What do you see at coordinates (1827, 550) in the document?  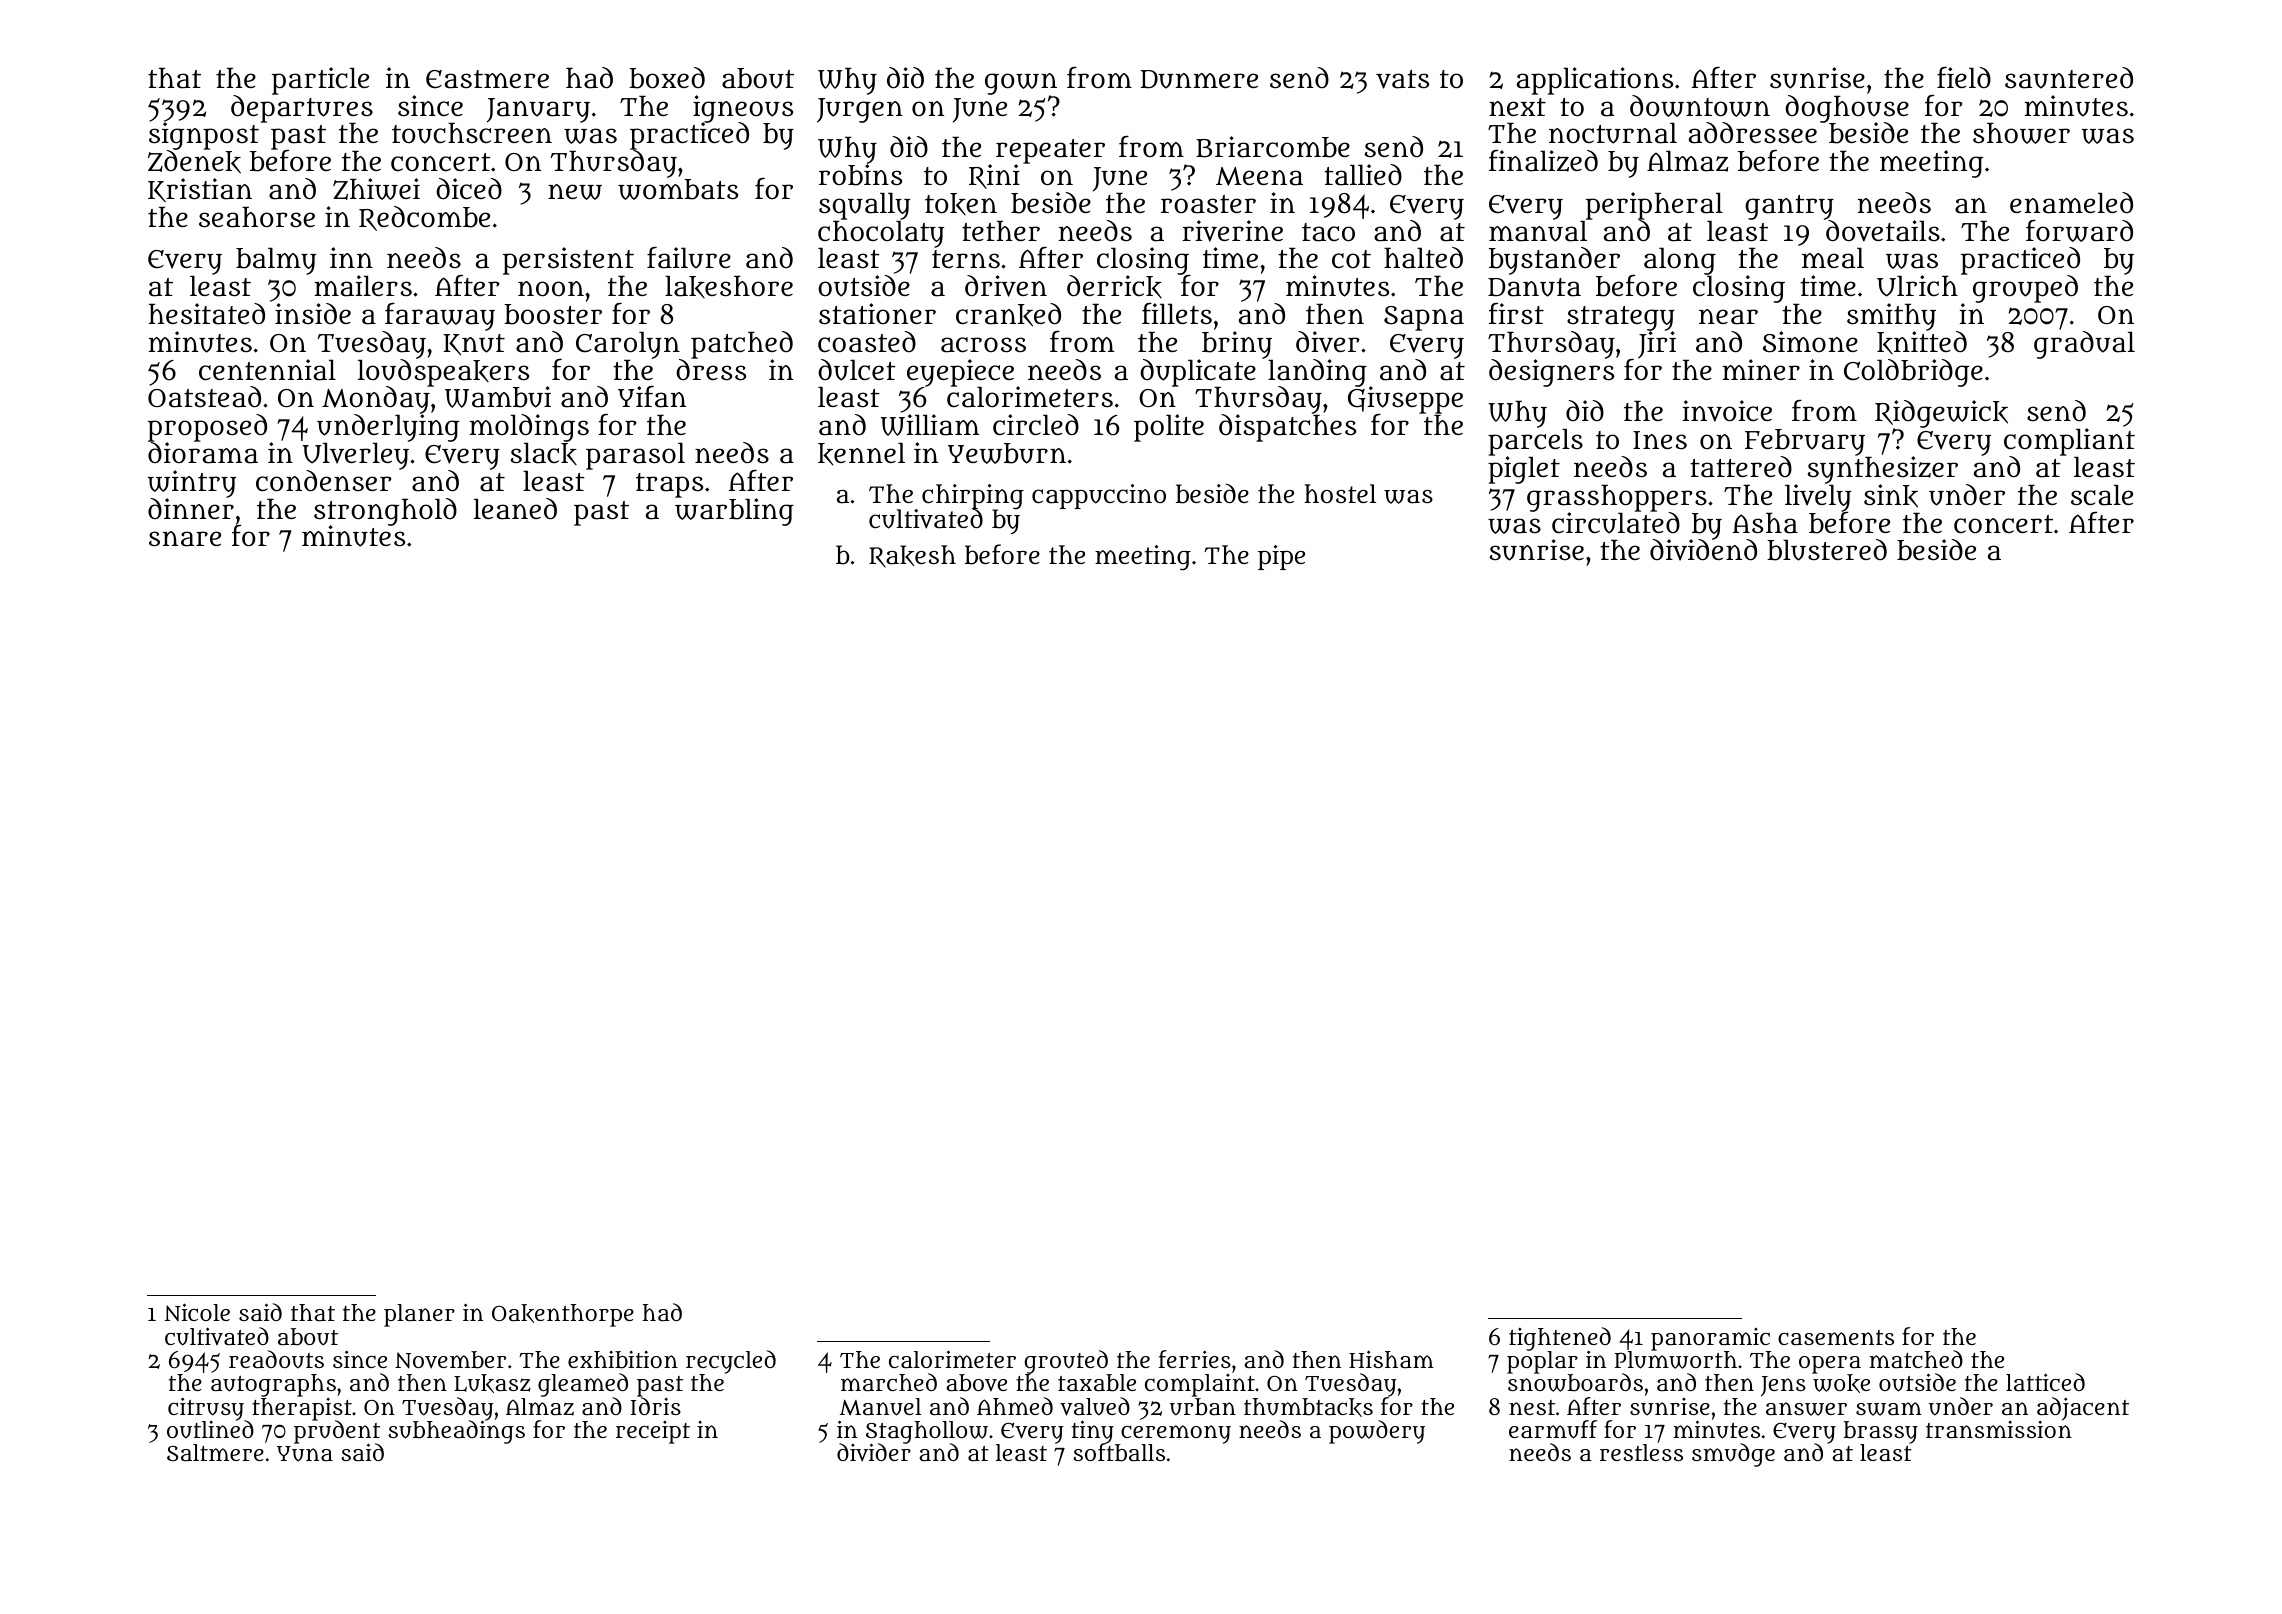 I see `blustered` at bounding box center [1827, 550].
